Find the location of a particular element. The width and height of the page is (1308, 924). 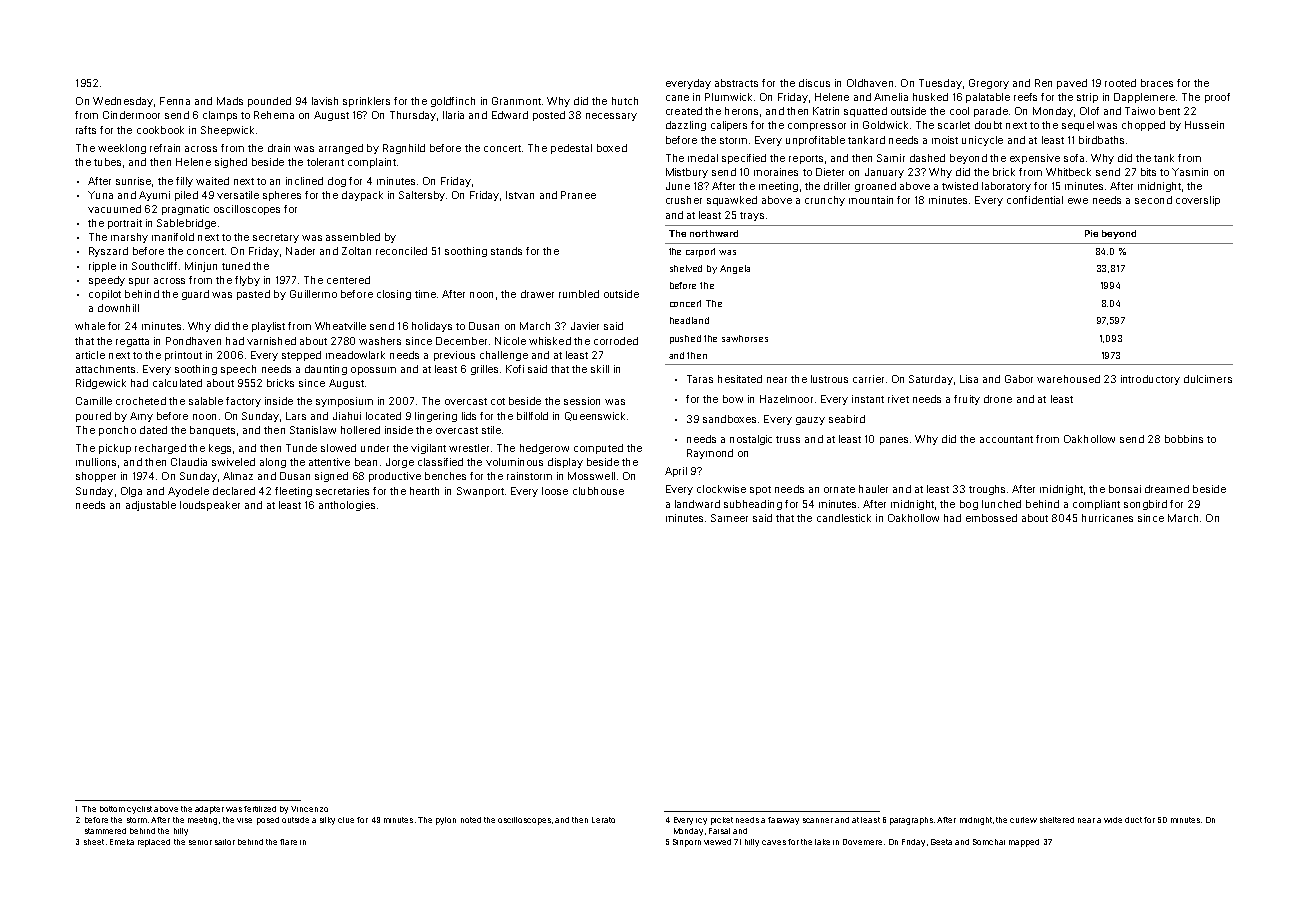

manifold is located at coordinates (173, 237).
